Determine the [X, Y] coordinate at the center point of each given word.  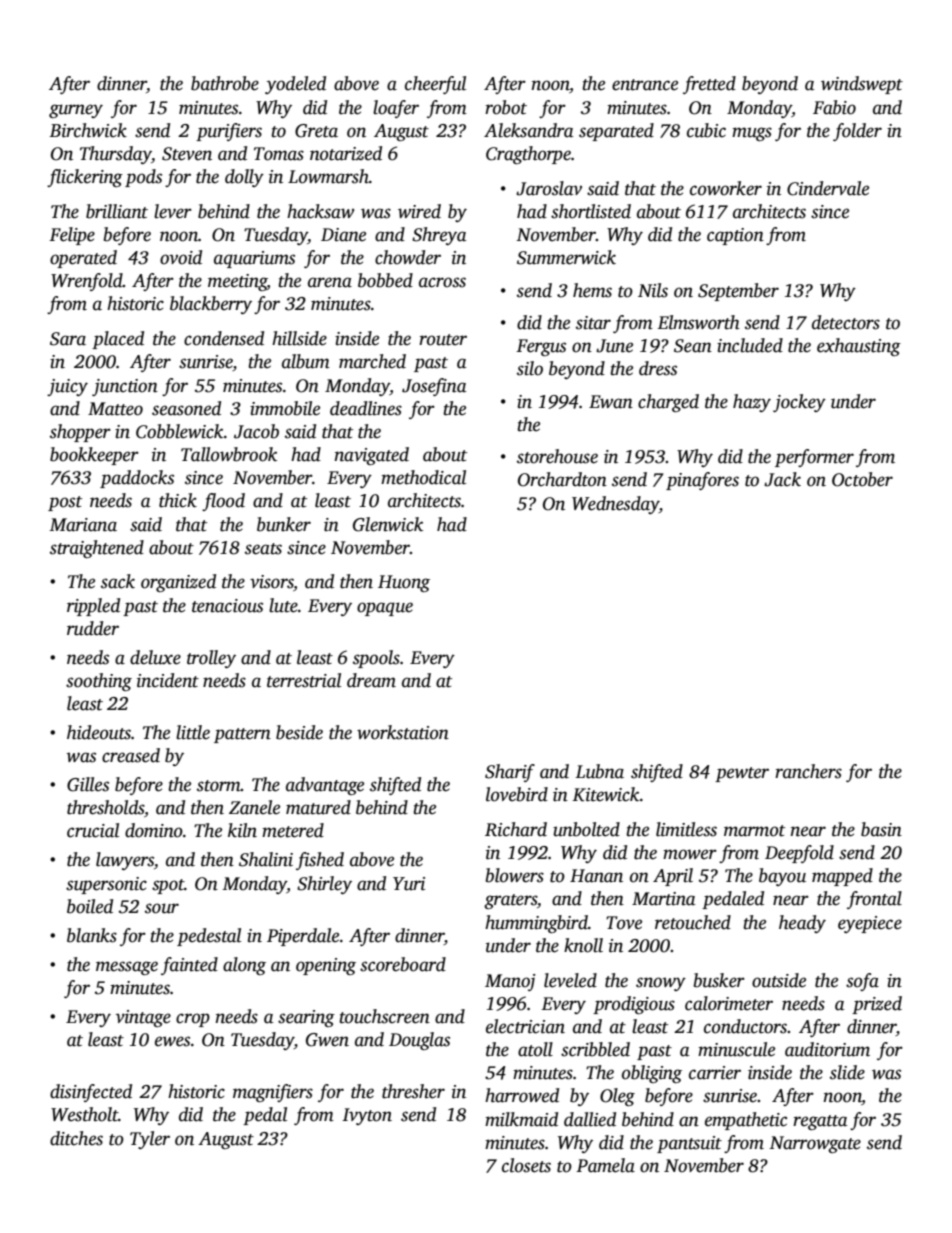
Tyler [150, 1140]
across [442, 282]
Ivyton [367, 1116]
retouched [693, 922]
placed [118, 340]
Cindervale [828, 188]
